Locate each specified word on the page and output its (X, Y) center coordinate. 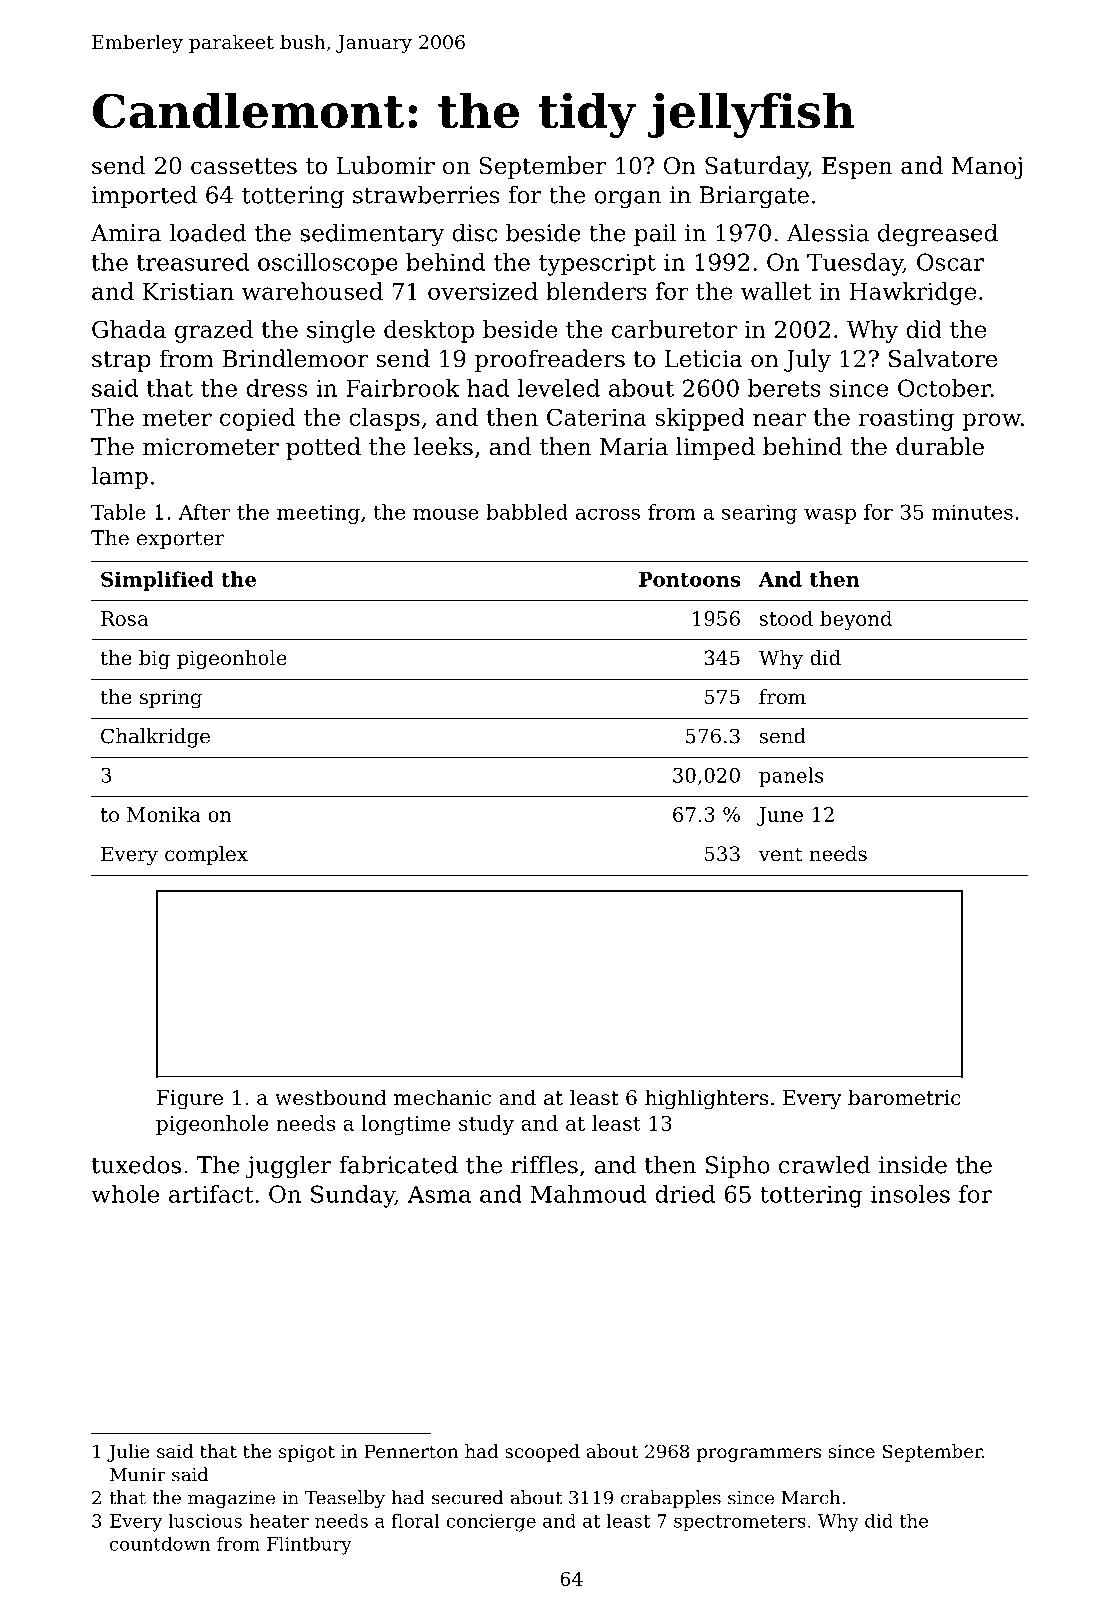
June (780, 816)
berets (784, 388)
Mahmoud (588, 1194)
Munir (138, 1475)
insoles (910, 1194)
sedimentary (372, 235)
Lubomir (386, 165)
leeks (443, 446)
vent (780, 854)
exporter (180, 540)
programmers (759, 1455)
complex (206, 855)
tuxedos (136, 1164)
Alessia (828, 232)
